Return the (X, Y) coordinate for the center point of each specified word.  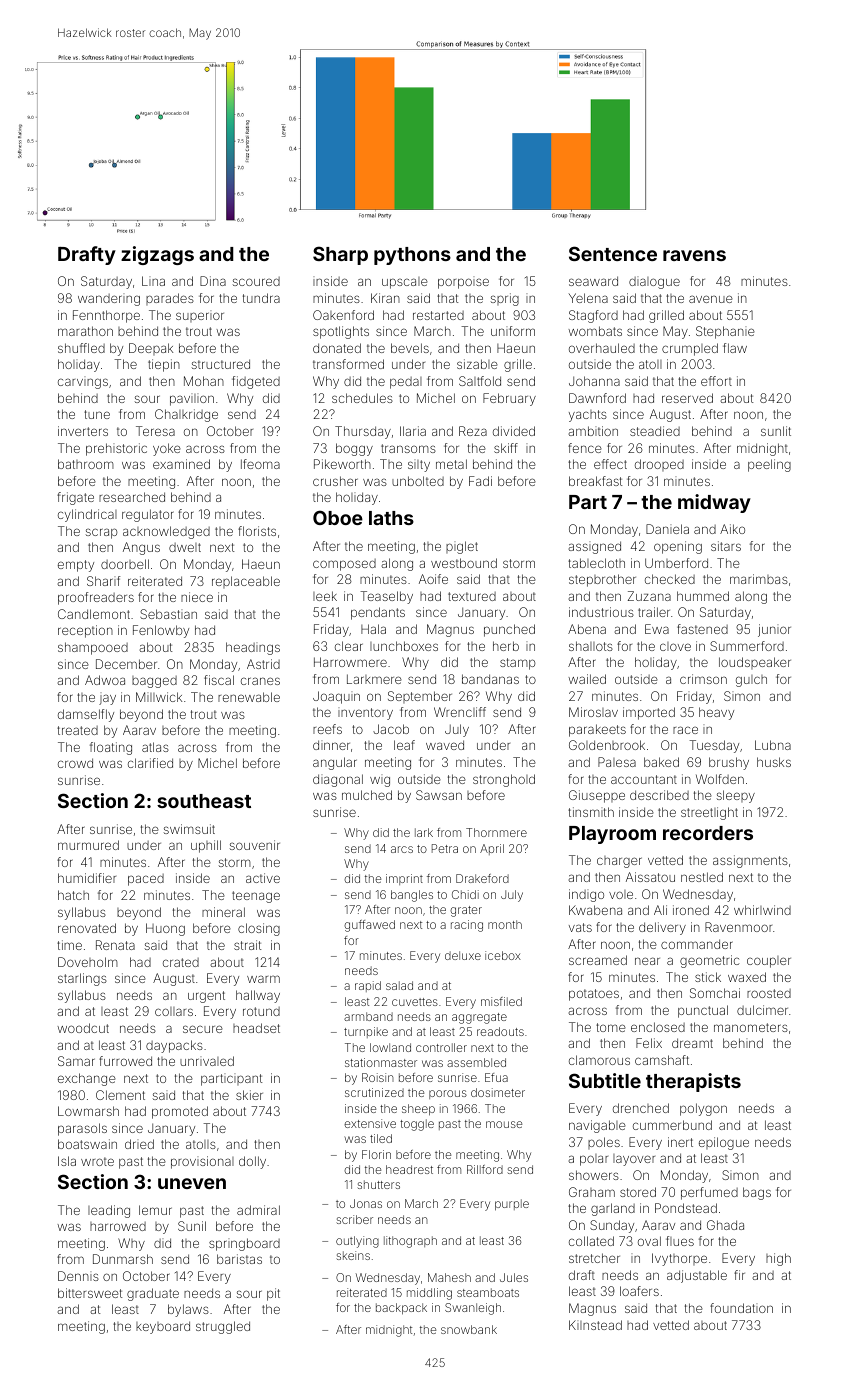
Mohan (204, 381)
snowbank (469, 1329)
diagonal (338, 780)
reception (85, 631)
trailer (654, 612)
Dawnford (597, 398)
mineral (223, 912)
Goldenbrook (607, 745)
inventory (365, 713)
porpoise (463, 282)
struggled (223, 1327)
